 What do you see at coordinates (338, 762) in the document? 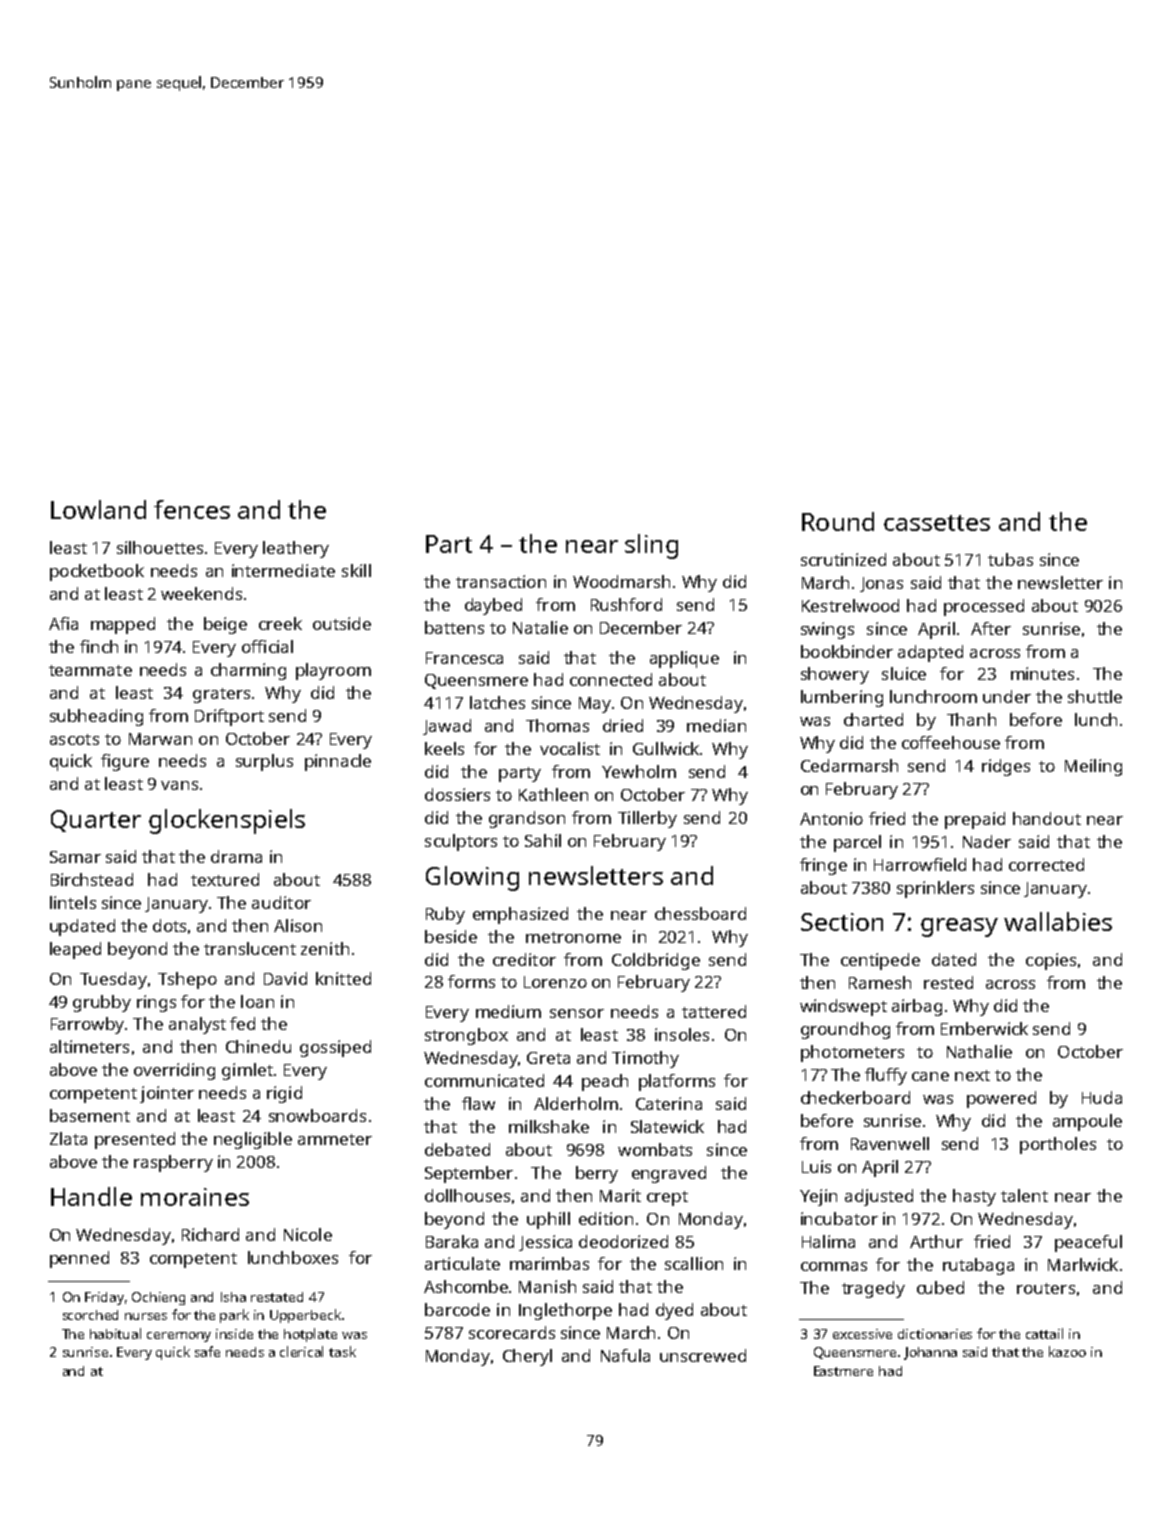
I see `pinnacle` at bounding box center [338, 762].
